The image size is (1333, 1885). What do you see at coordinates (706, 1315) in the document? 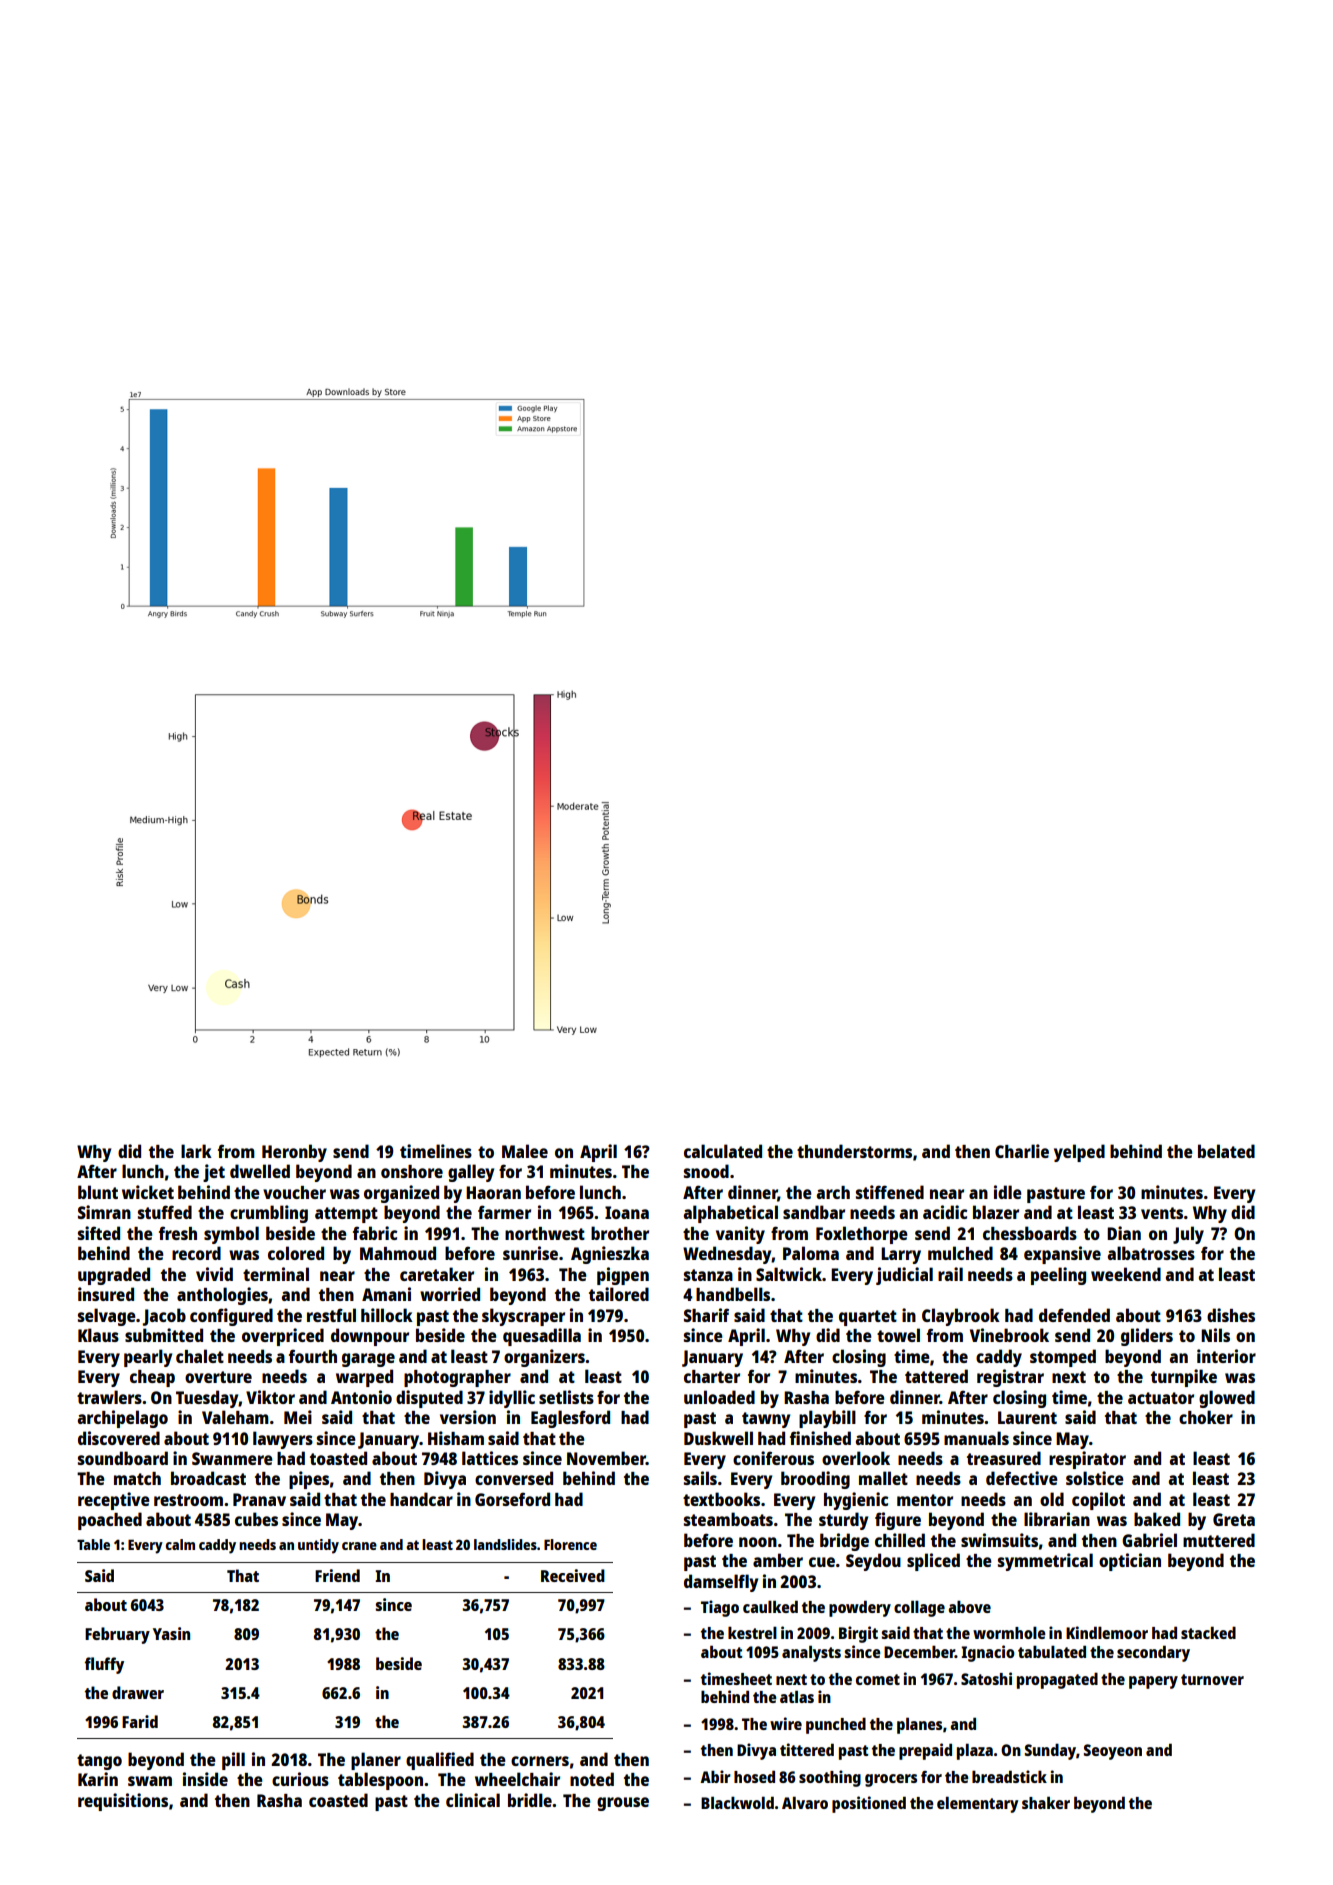
I see `Sharif` at bounding box center [706, 1315].
